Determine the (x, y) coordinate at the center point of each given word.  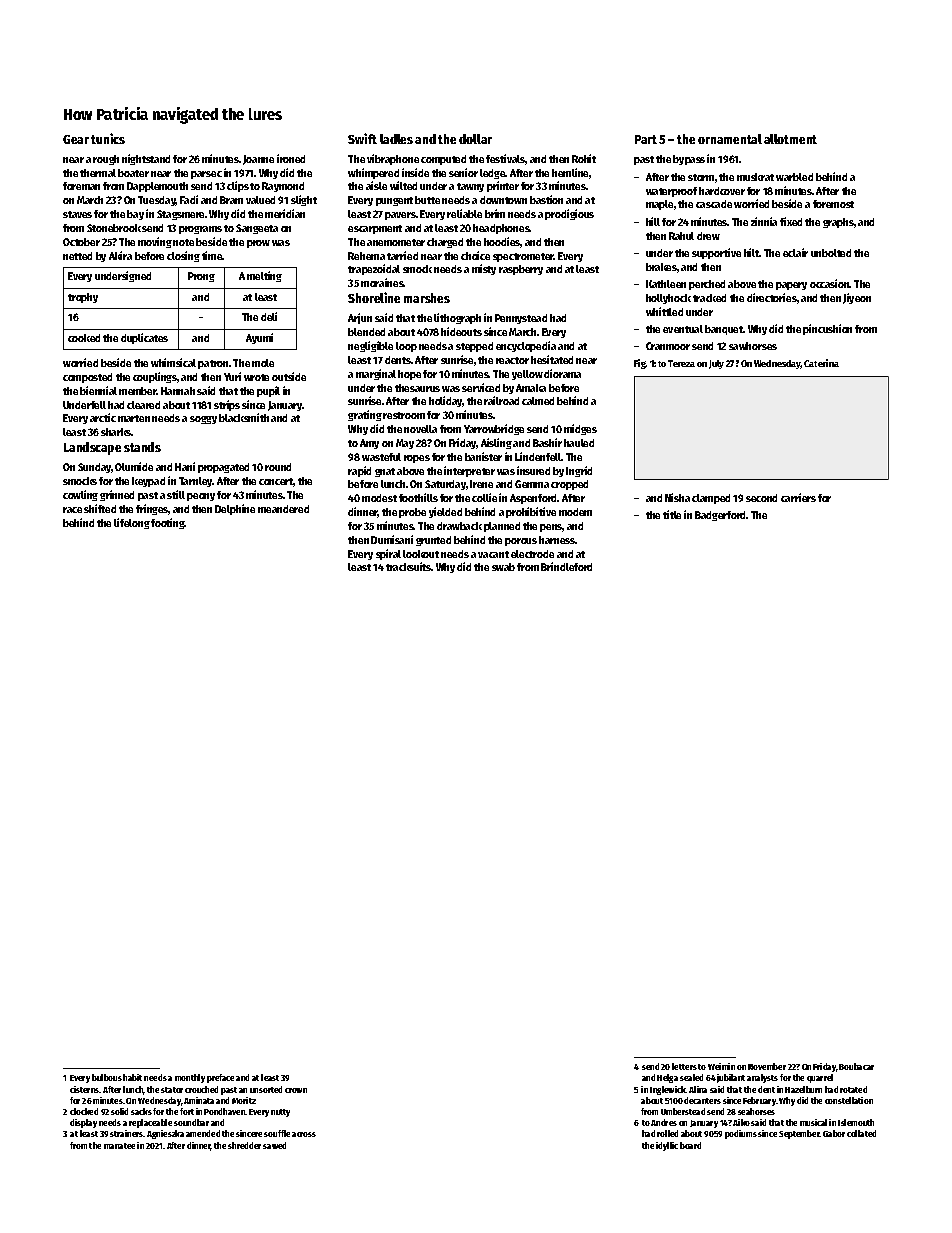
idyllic (667, 1146)
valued (260, 200)
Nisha (677, 497)
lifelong (132, 523)
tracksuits (409, 566)
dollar (475, 139)
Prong (201, 277)
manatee (119, 1146)
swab (503, 567)
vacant (493, 554)
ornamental (730, 139)
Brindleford (566, 566)
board (690, 1145)
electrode (532, 554)
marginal (376, 374)
